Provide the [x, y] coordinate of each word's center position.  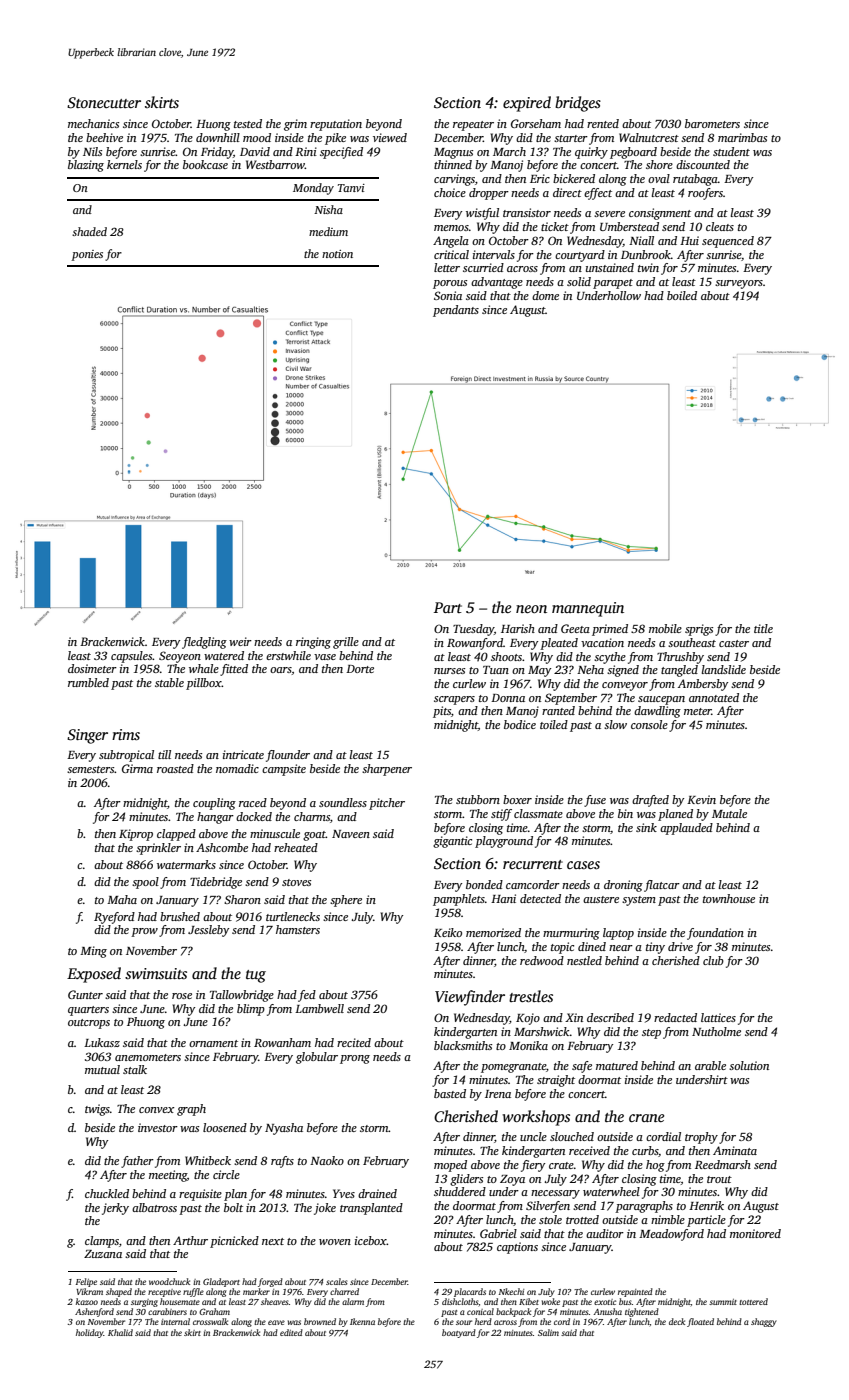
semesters [91, 769]
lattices [718, 1017]
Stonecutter [104, 103]
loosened [225, 1127]
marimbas [742, 137]
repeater [473, 126]
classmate [538, 813]
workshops [536, 1118]
